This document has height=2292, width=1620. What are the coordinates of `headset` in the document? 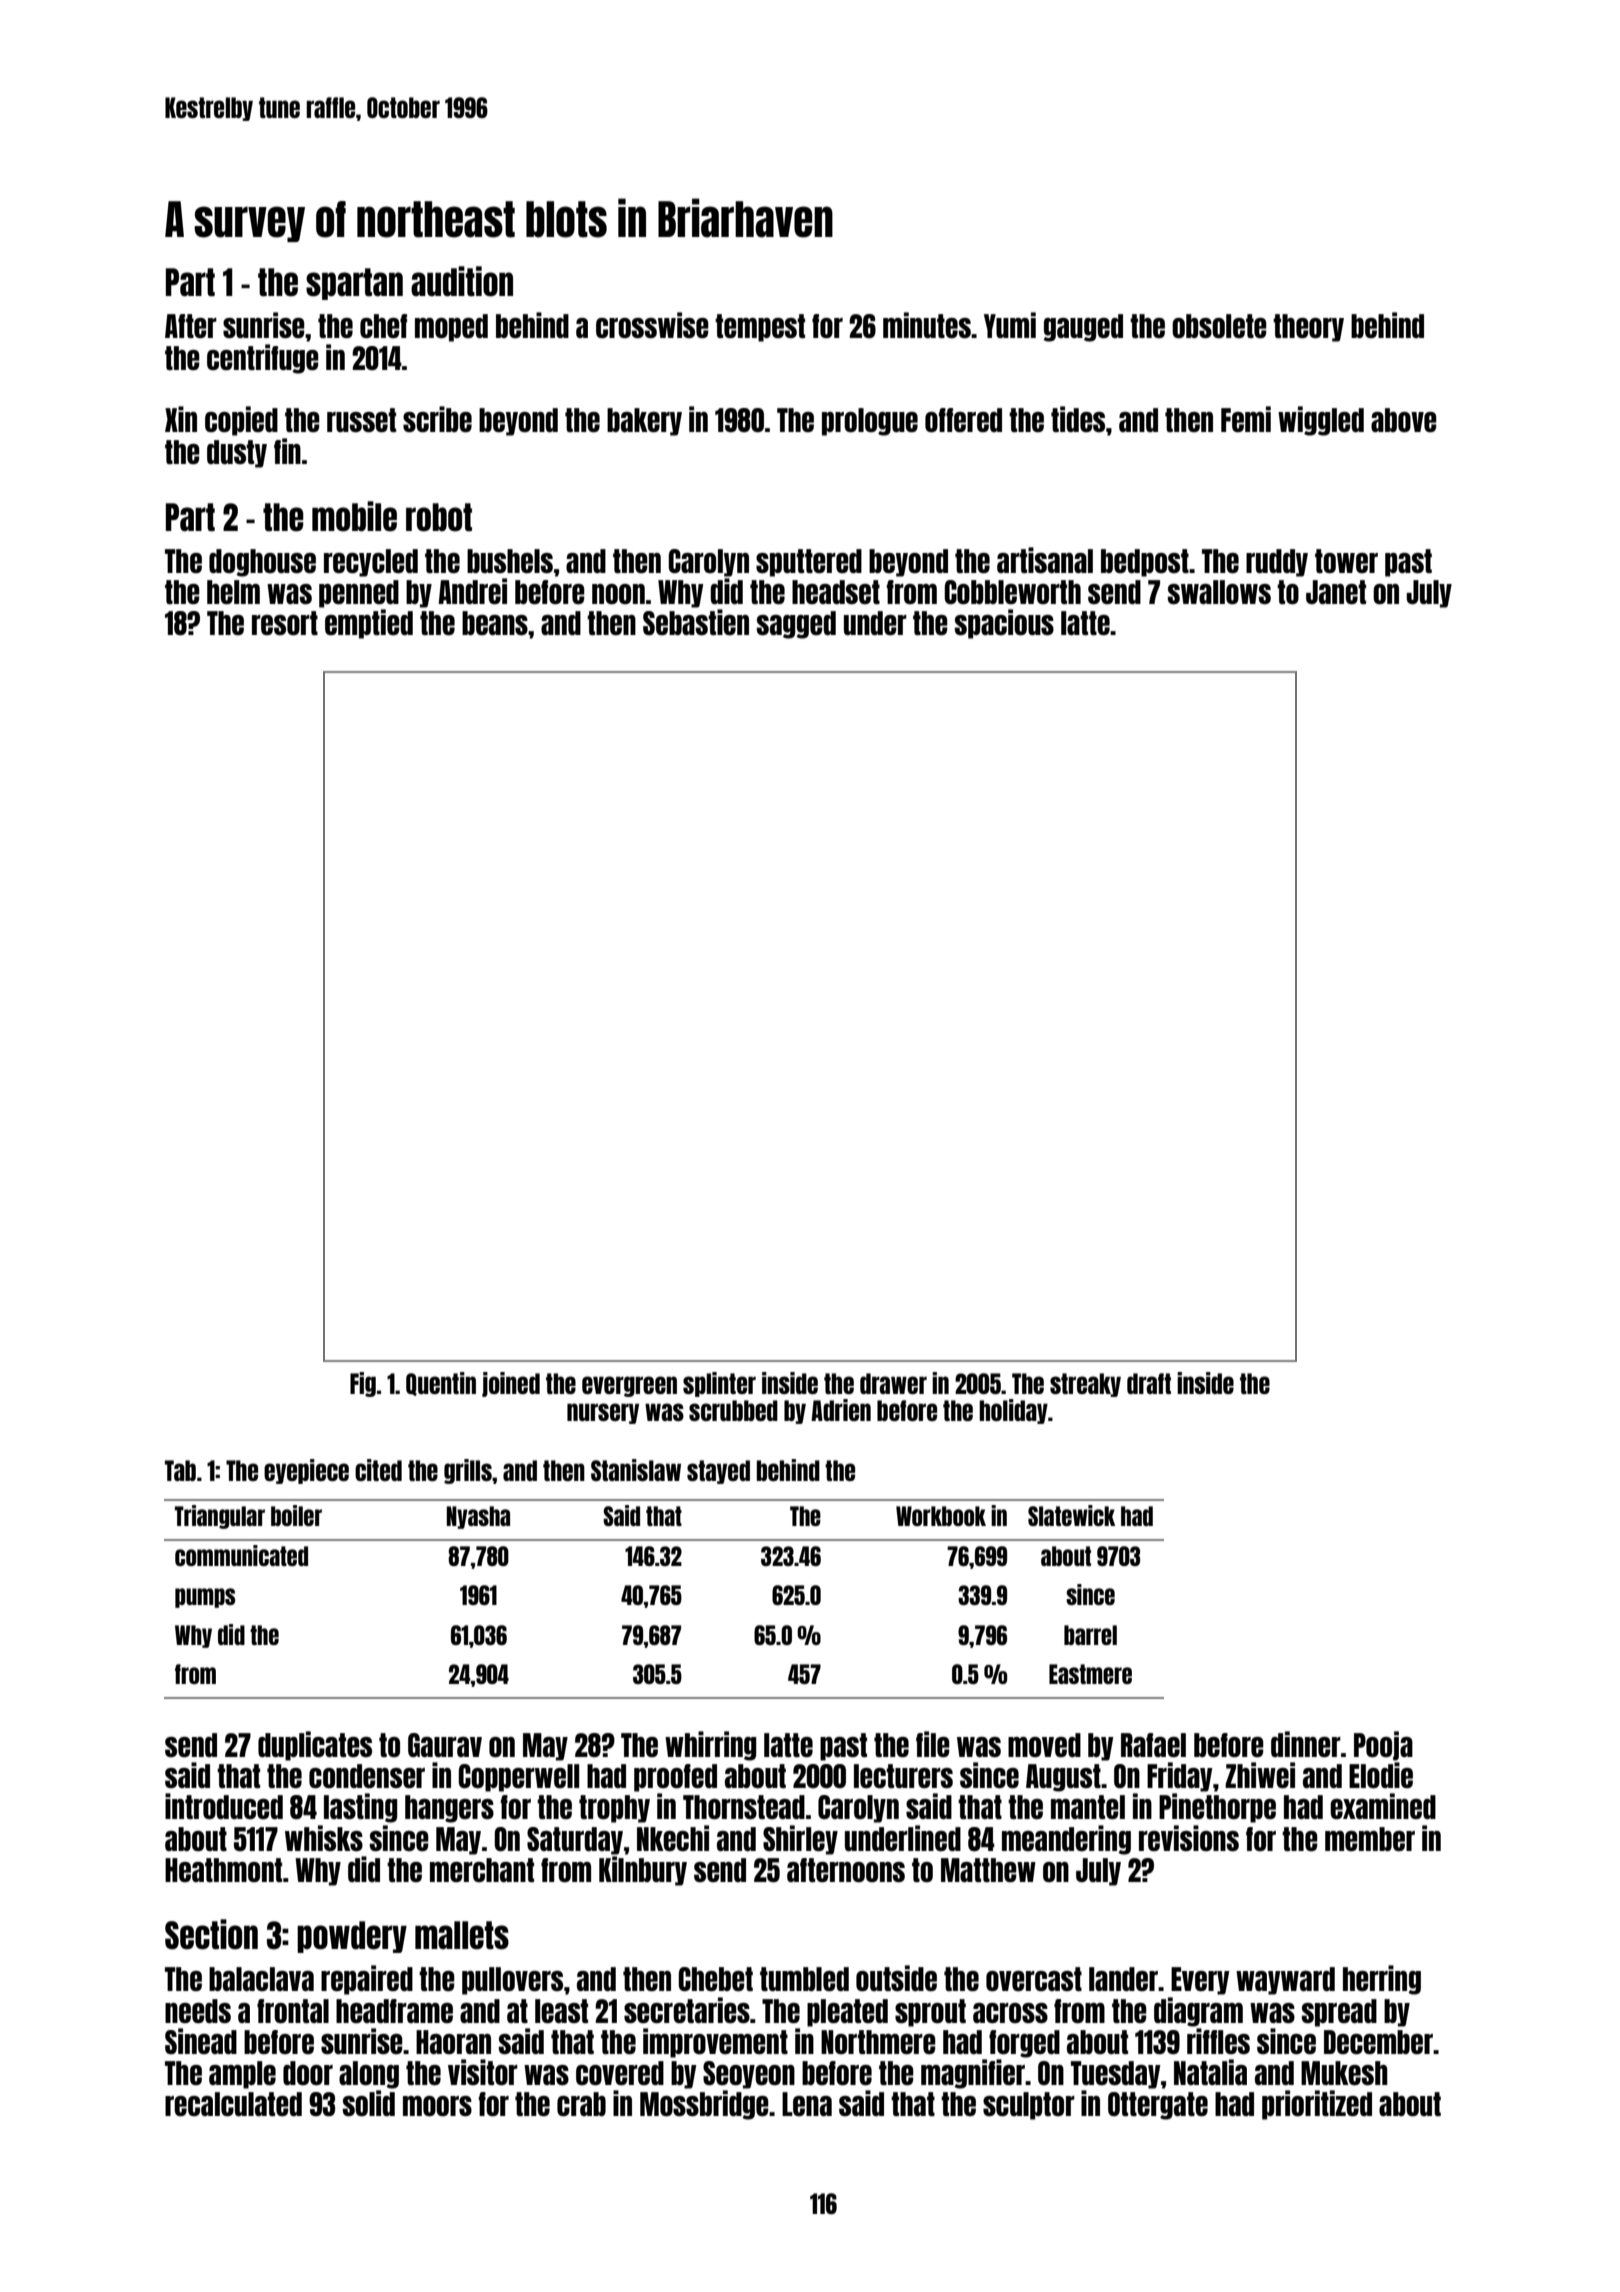 It's located at (836, 592).
